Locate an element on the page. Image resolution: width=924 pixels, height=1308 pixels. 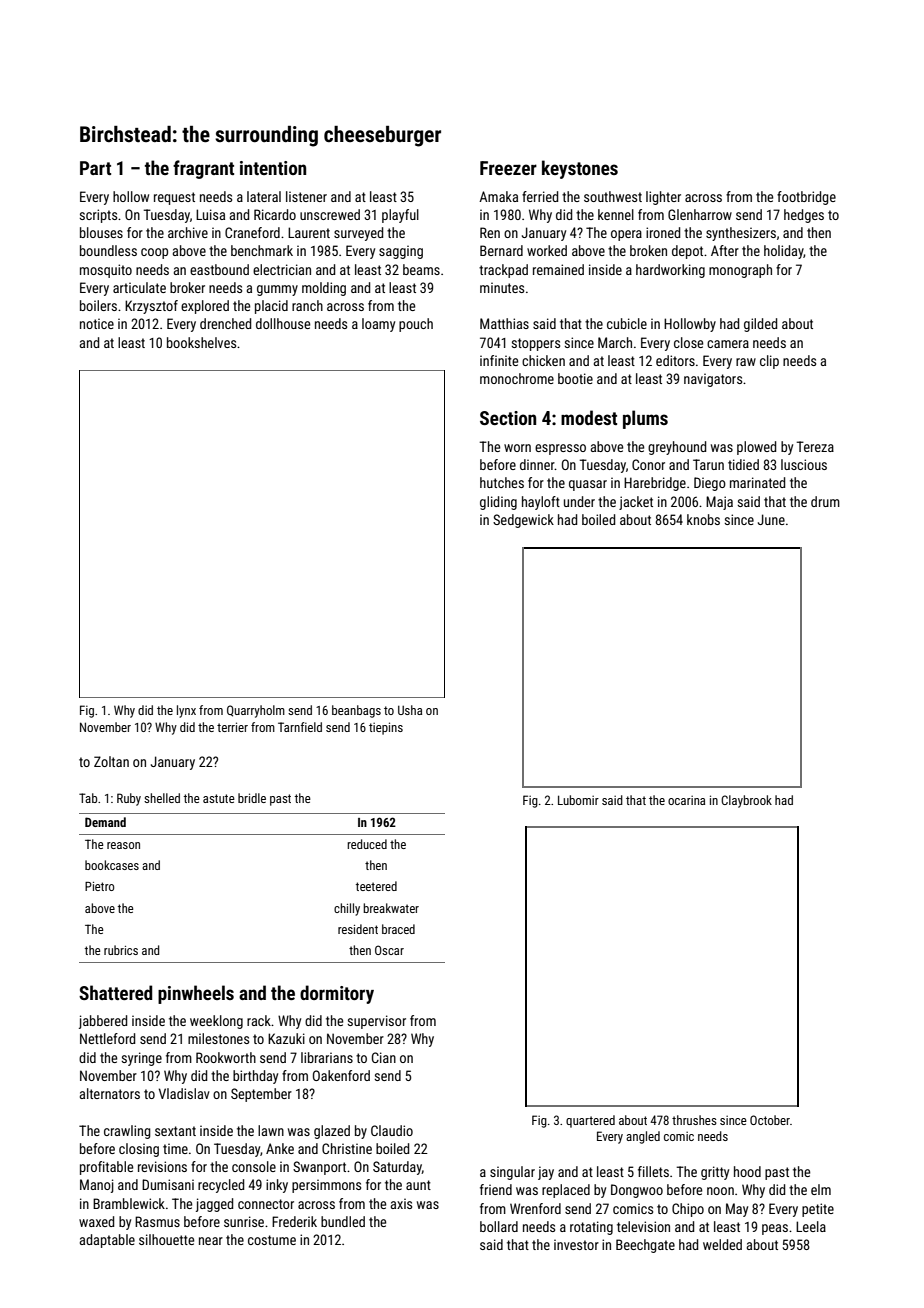
costume is located at coordinates (272, 1240).
